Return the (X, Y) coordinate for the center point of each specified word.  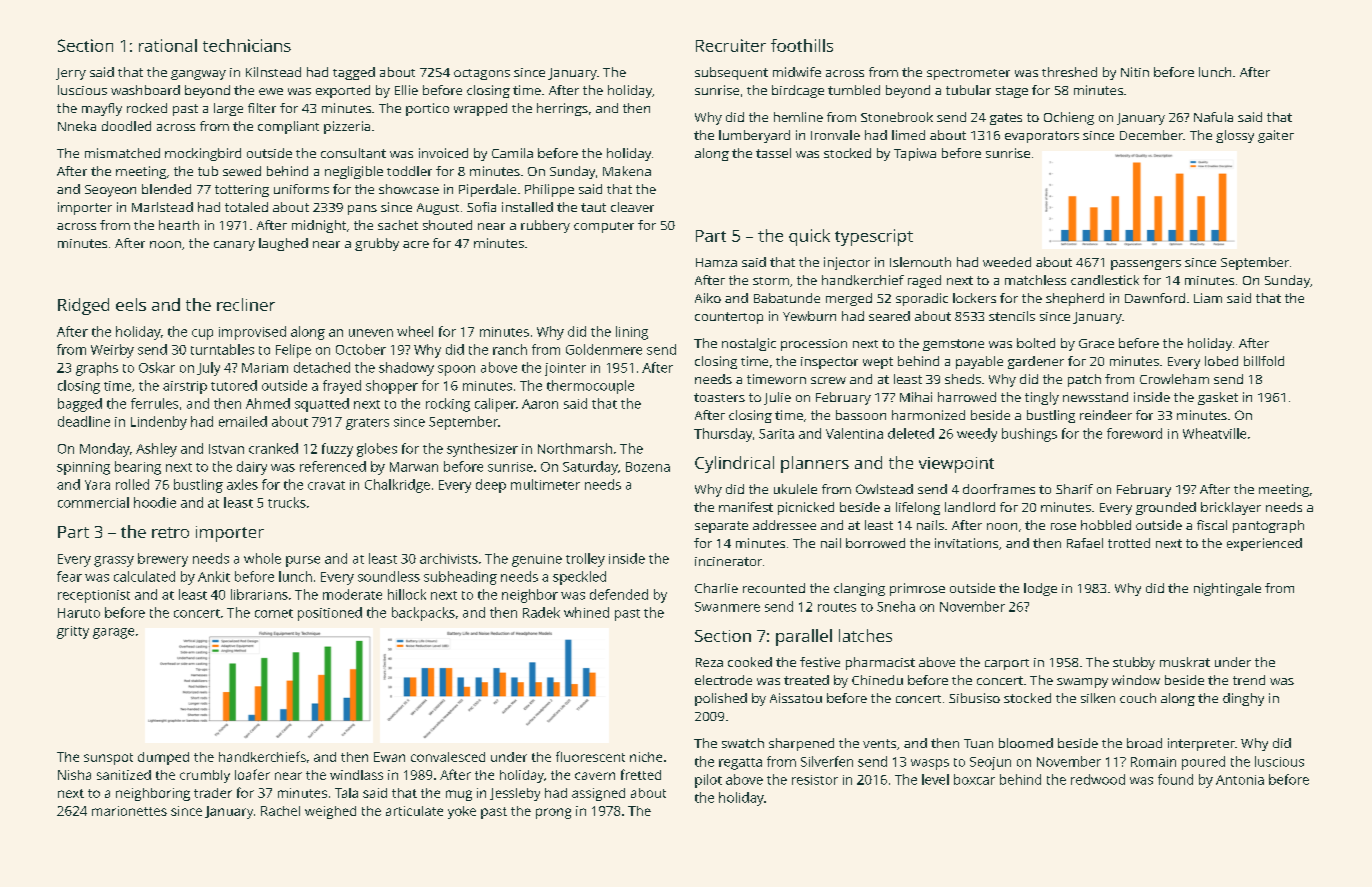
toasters (719, 397)
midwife (797, 72)
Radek (541, 612)
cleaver (632, 207)
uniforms (301, 189)
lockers (974, 298)
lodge (1040, 589)
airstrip (185, 387)
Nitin (1135, 72)
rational (168, 45)
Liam (1208, 298)
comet (274, 613)
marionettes (129, 811)
